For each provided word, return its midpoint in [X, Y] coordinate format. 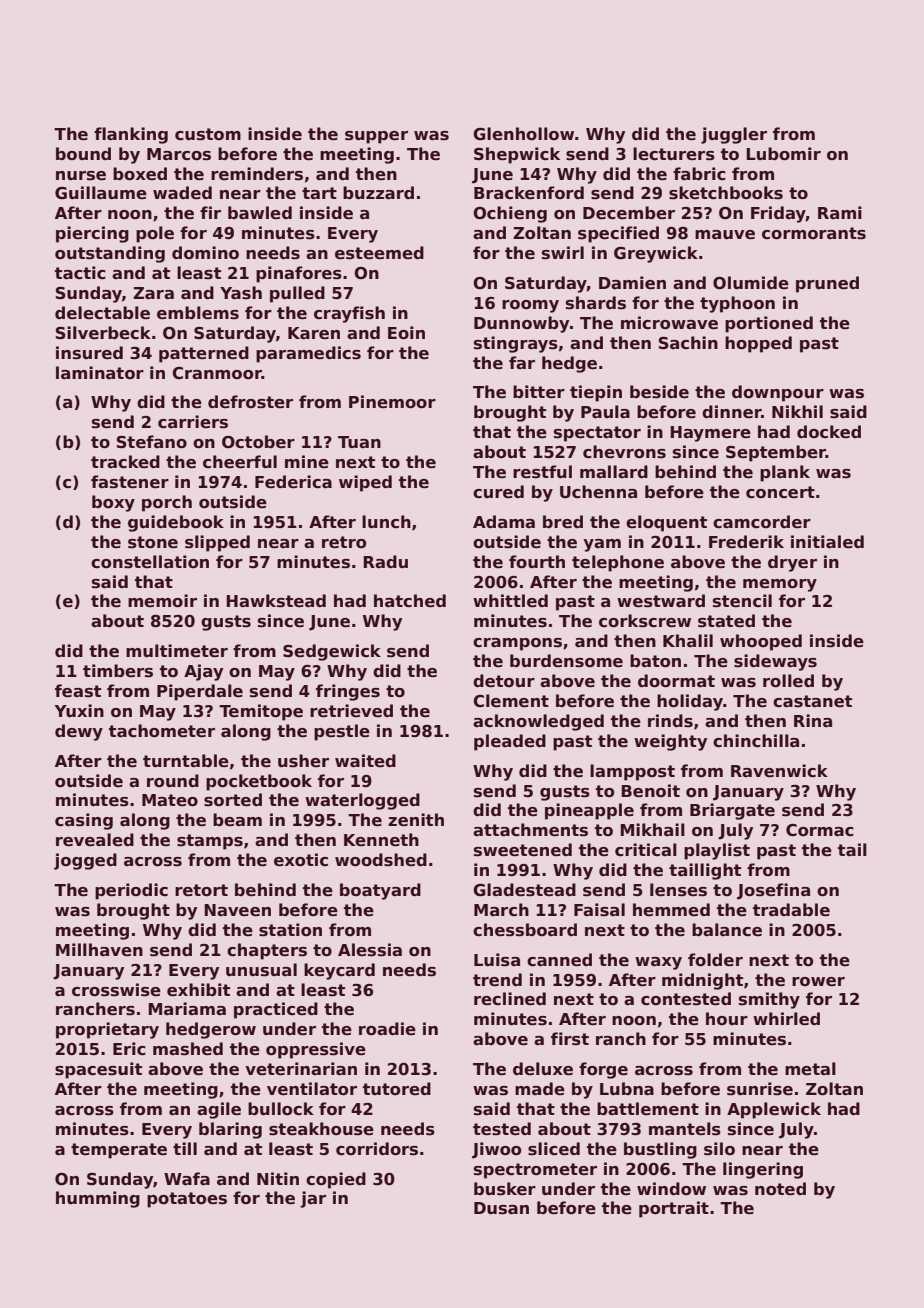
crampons [517, 644]
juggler [734, 135]
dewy [79, 732]
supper [376, 137]
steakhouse [321, 1129]
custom [208, 134]
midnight [702, 981]
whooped [761, 642]
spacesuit [98, 1070]
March [501, 909]
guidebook [176, 523]
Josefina [773, 891]
